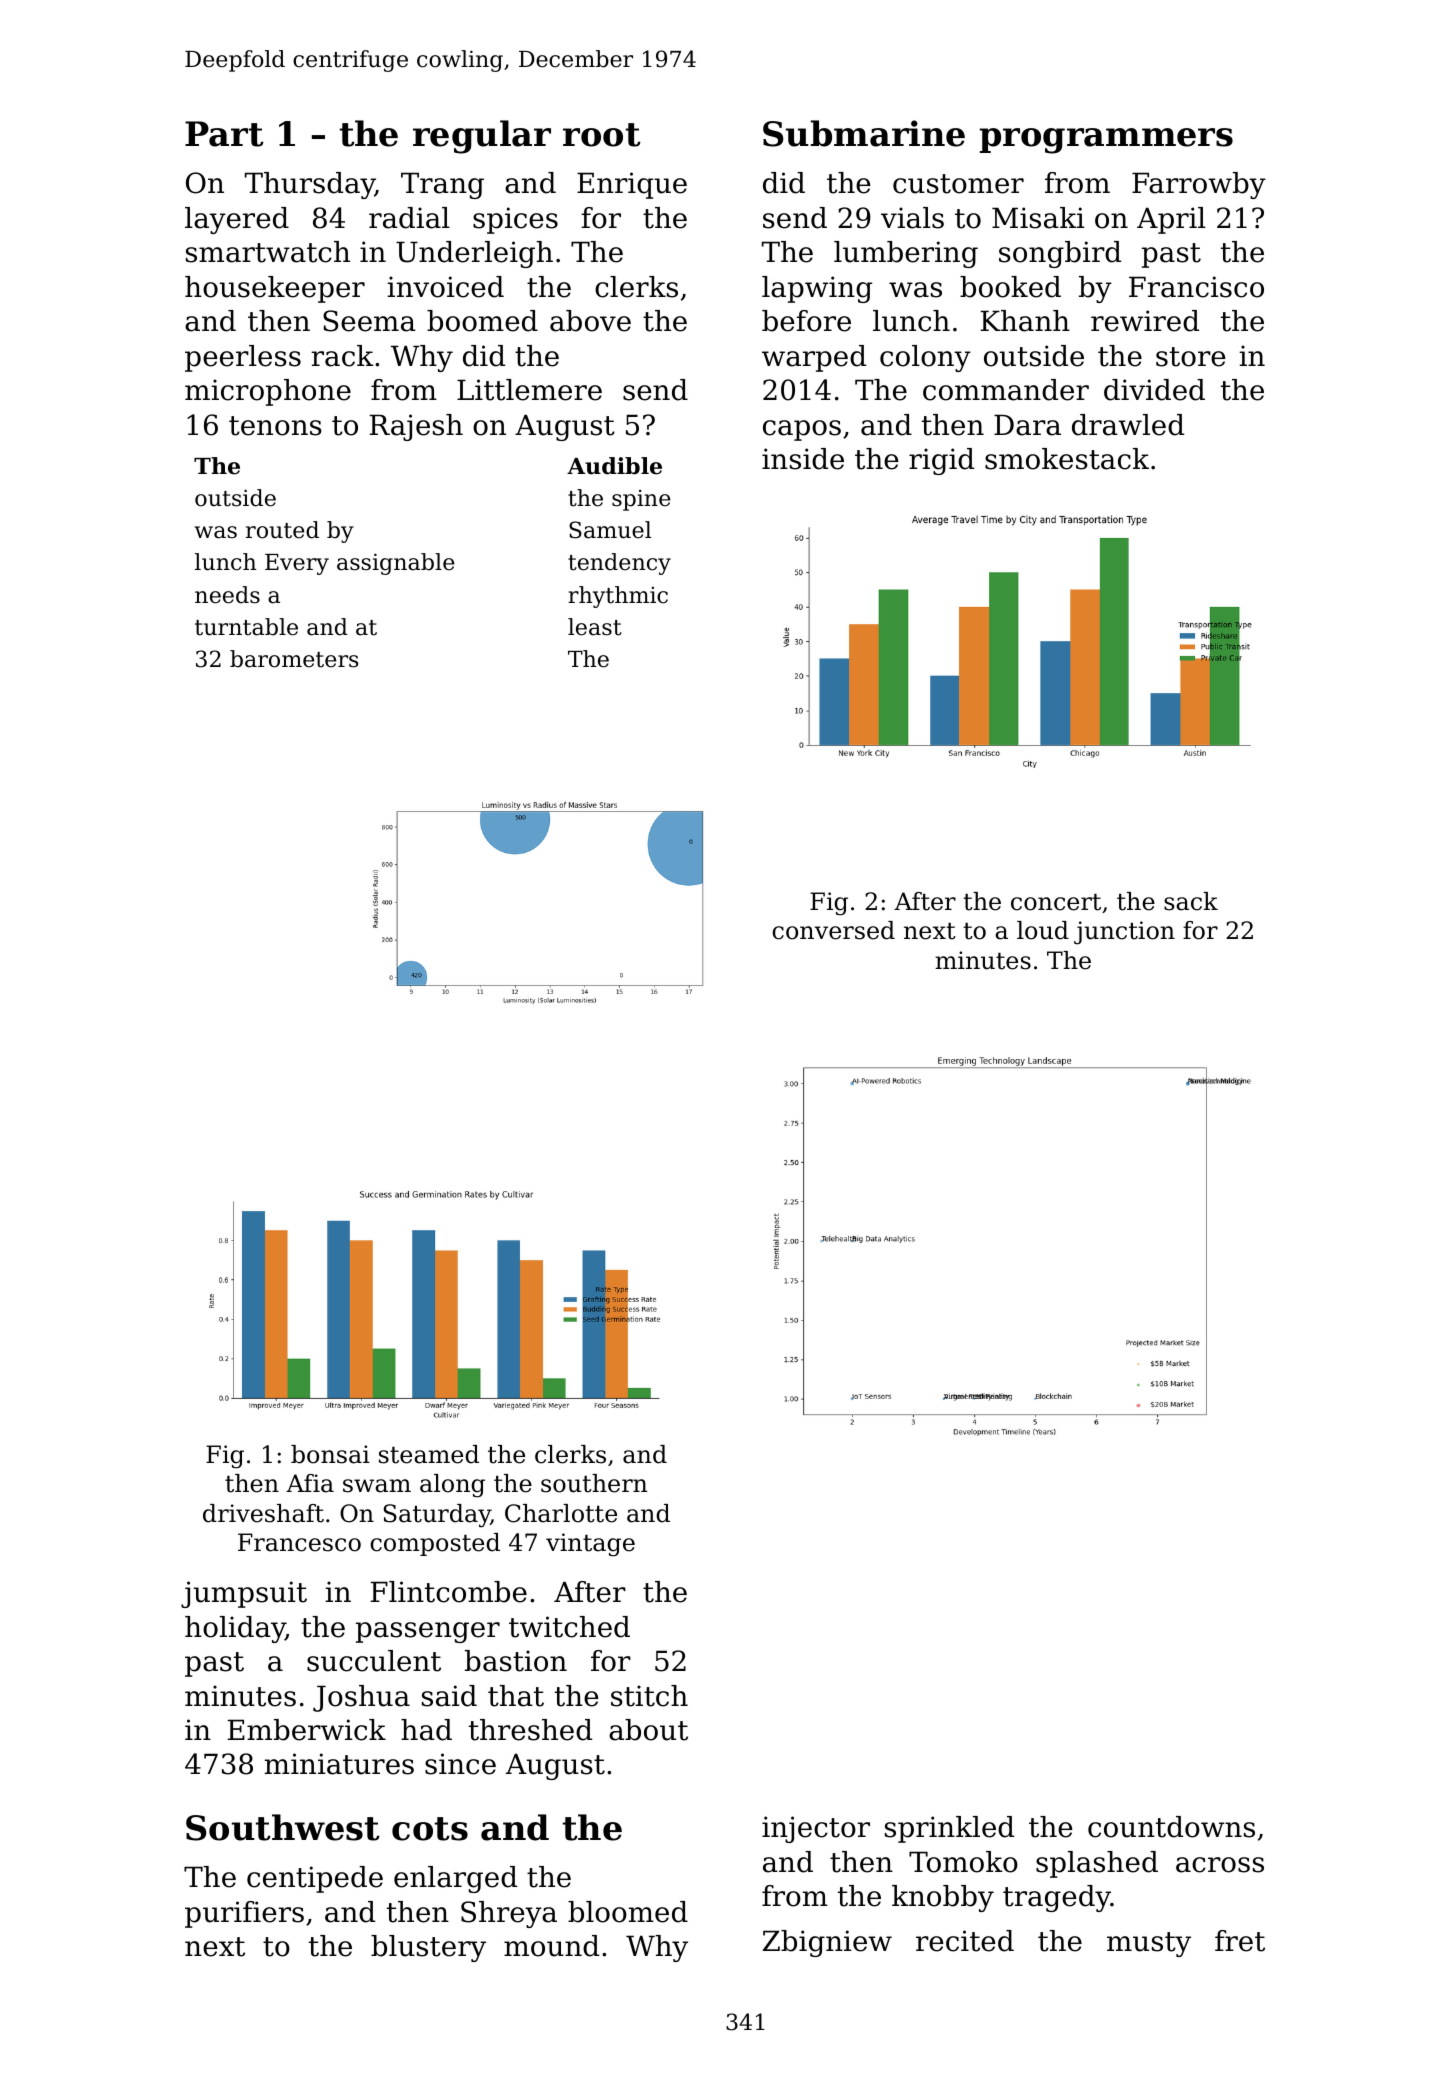  I want to click on store, so click(1191, 357).
